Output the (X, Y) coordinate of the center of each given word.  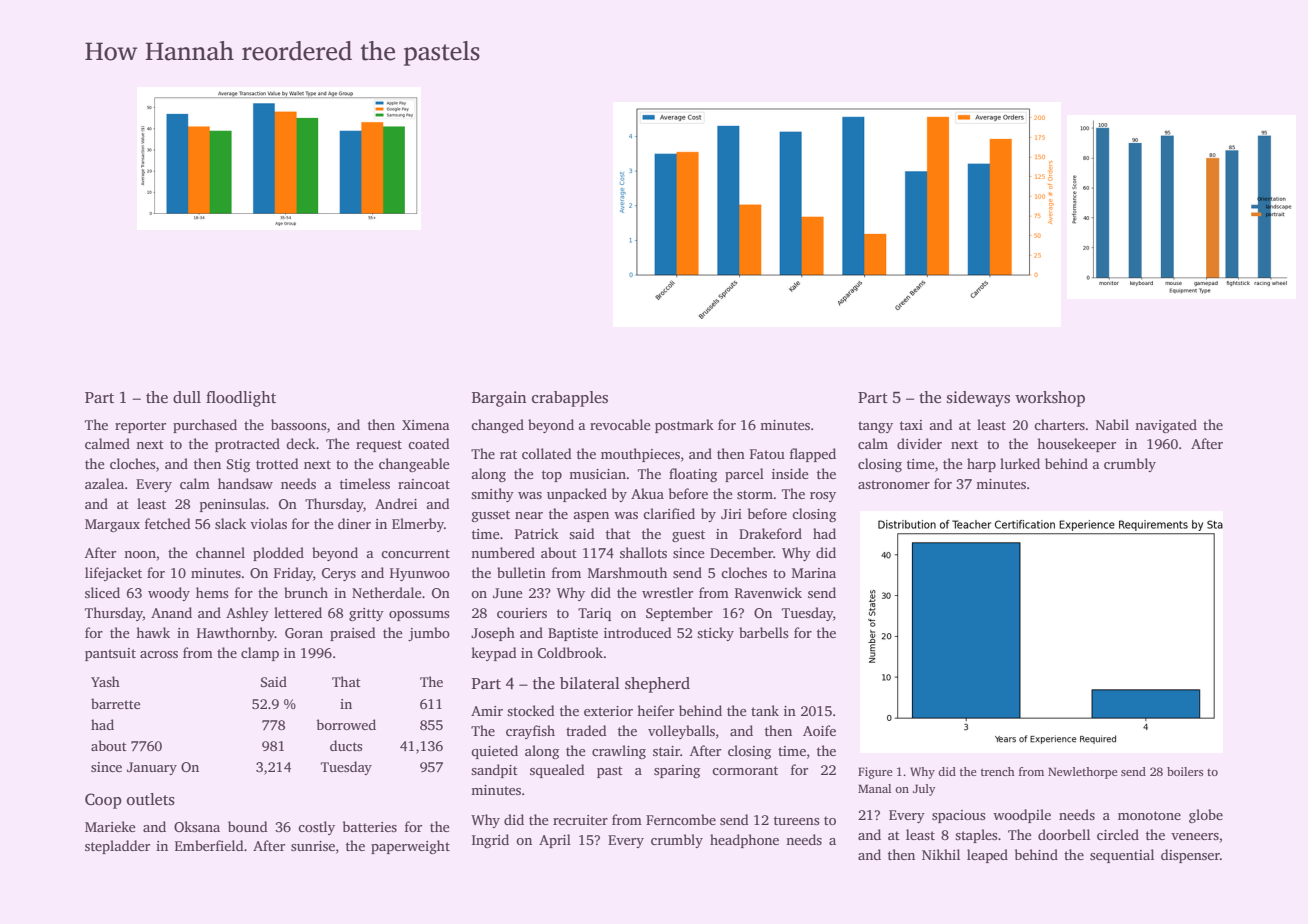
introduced (638, 632)
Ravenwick (768, 592)
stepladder (117, 847)
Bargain (499, 399)
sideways (978, 399)
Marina (814, 573)
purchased (205, 426)
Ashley (247, 614)
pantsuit (110, 654)
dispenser (1190, 856)
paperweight (410, 847)
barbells (763, 632)
